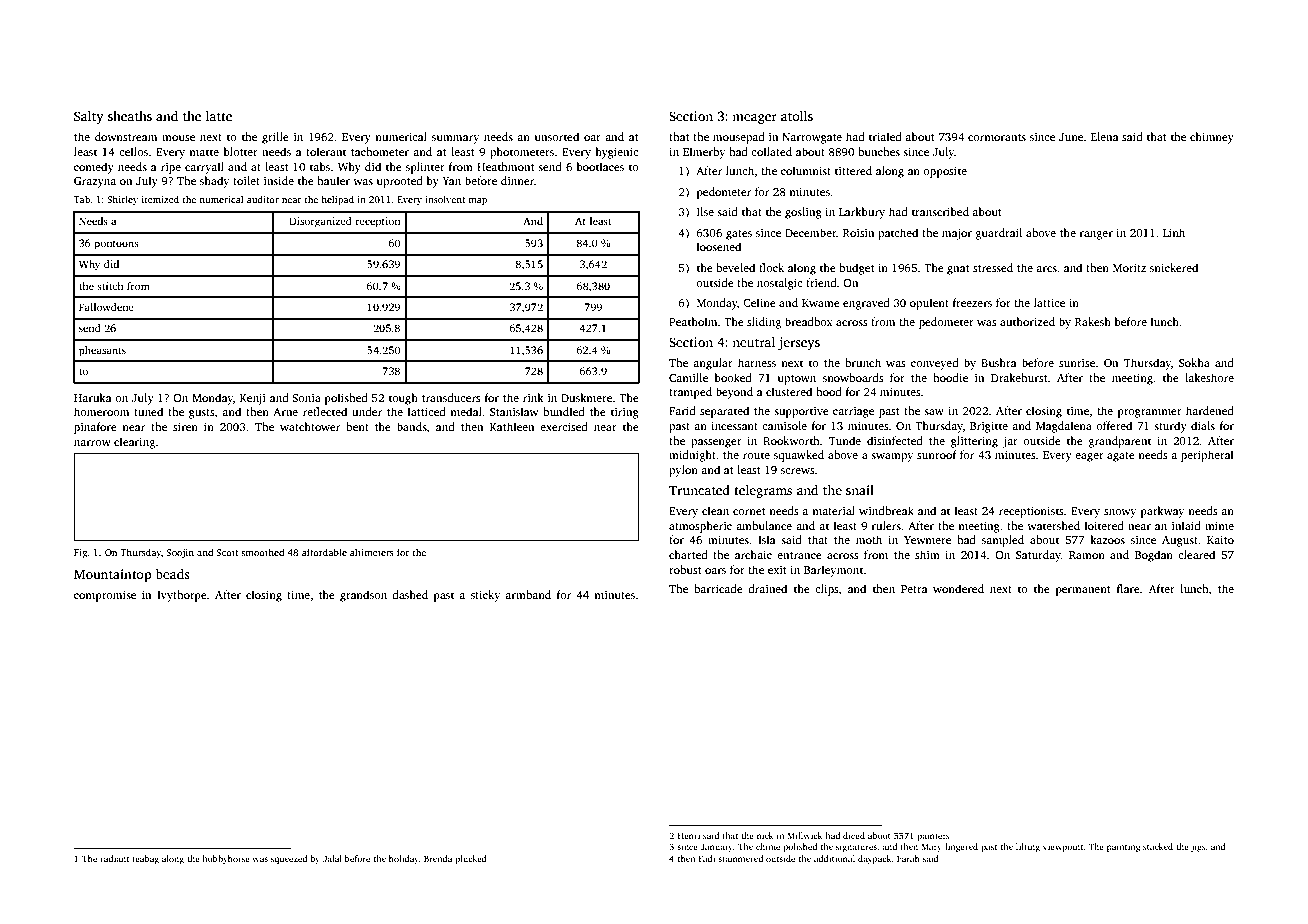 The height and width of the screenshot is (924, 1308). What do you see at coordinates (512, 426) in the screenshot?
I see `Kathleen` at bounding box center [512, 426].
